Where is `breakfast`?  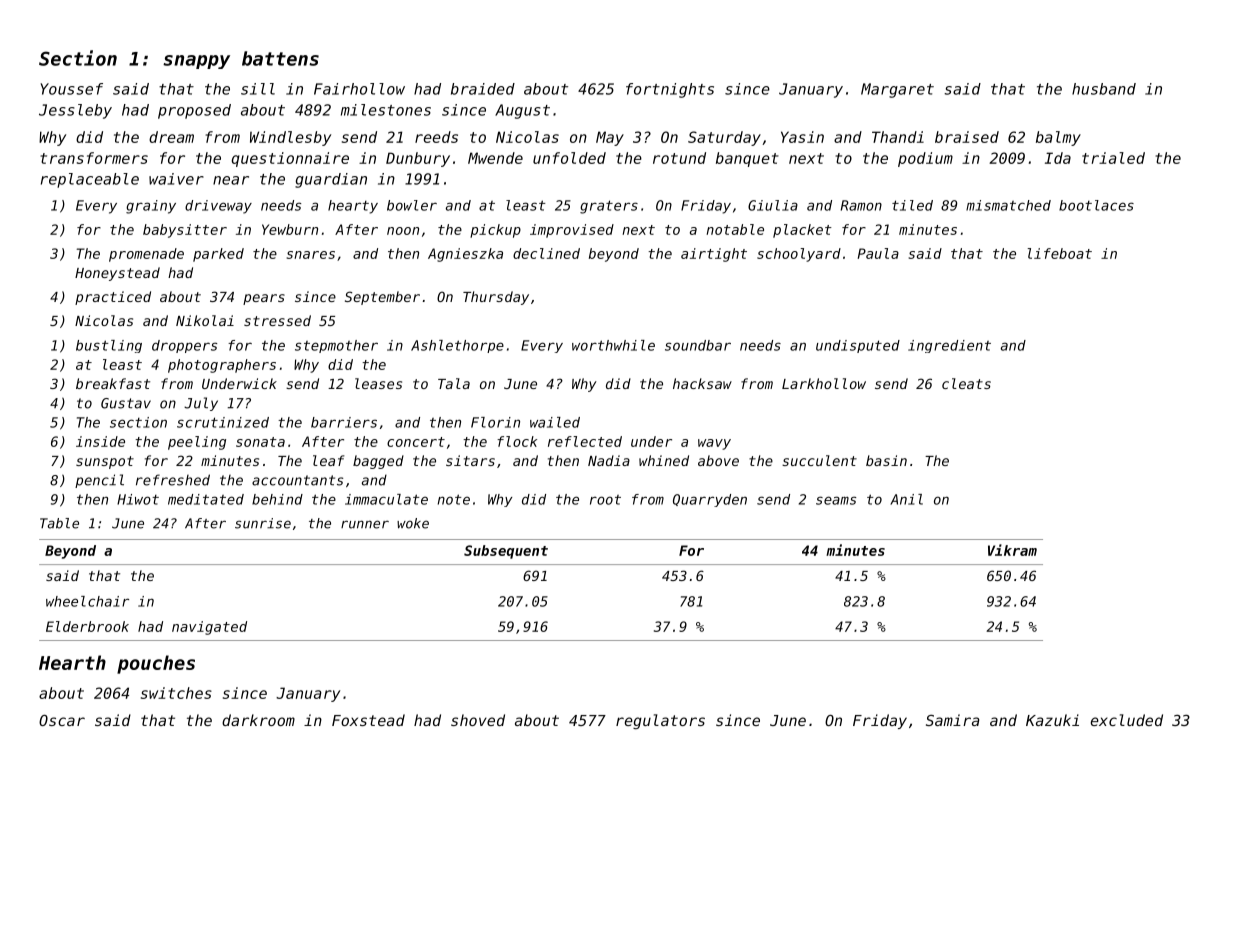
breakfast is located at coordinates (113, 383).
